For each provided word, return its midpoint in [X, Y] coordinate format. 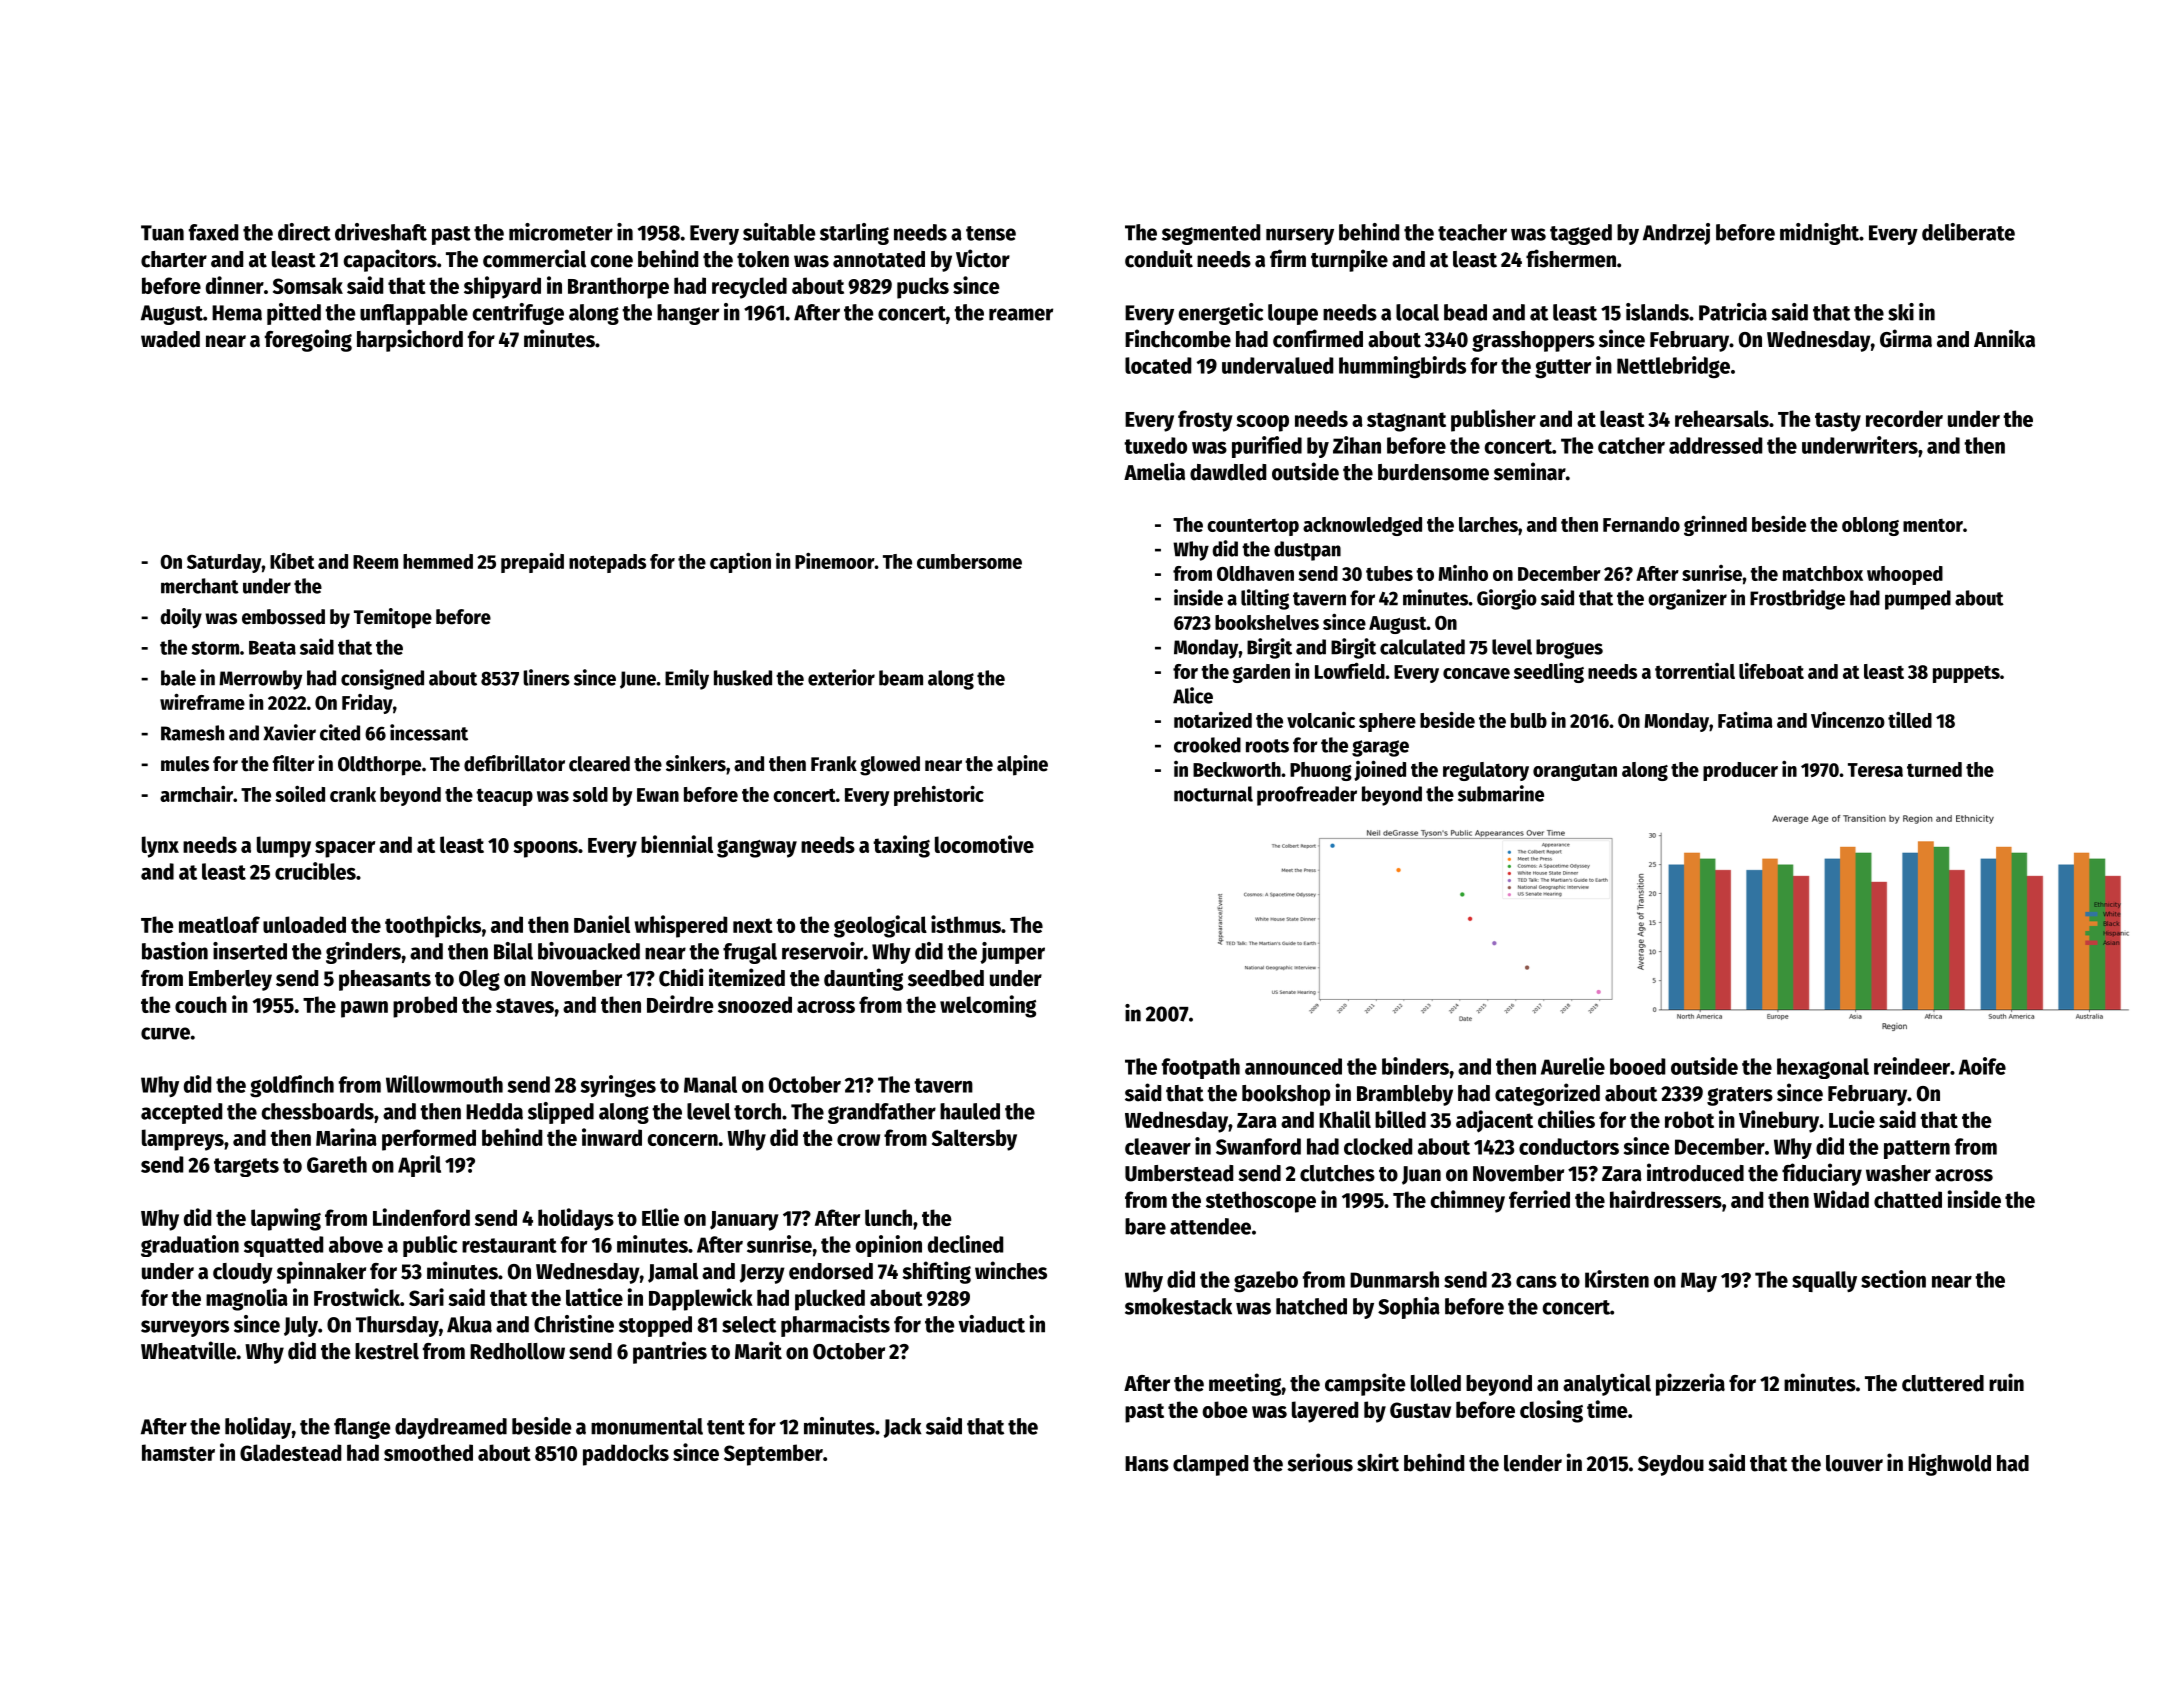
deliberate [1968, 232]
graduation [190, 1246]
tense [991, 233]
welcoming [988, 1006]
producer [1740, 771]
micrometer [561, 232]
